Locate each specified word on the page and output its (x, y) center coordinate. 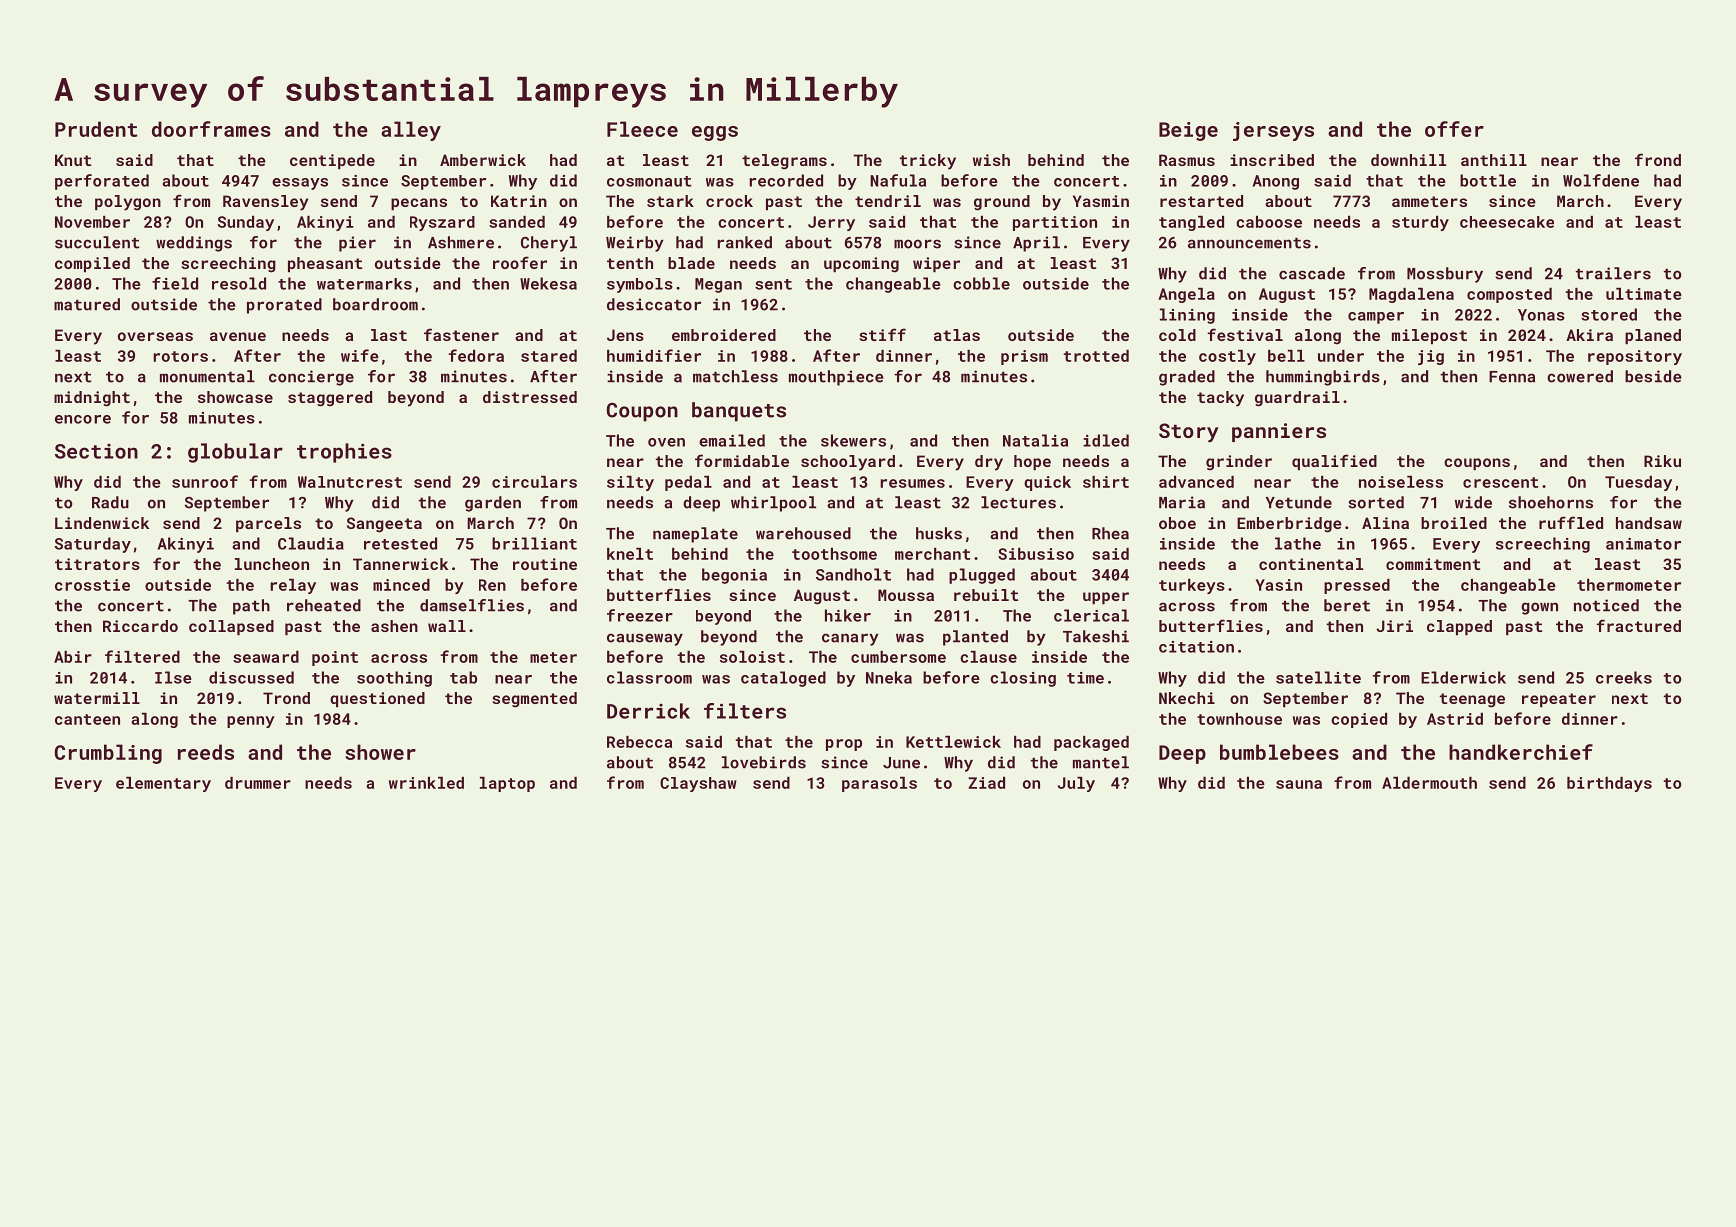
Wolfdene (1601, 180)
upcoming (861, 265)
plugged (982, 576)
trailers (1613, 273)
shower (380, 752)
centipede (332, 161)
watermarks (364, 284)
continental (1311, 564)
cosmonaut (649, 181)
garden (493, 504)
